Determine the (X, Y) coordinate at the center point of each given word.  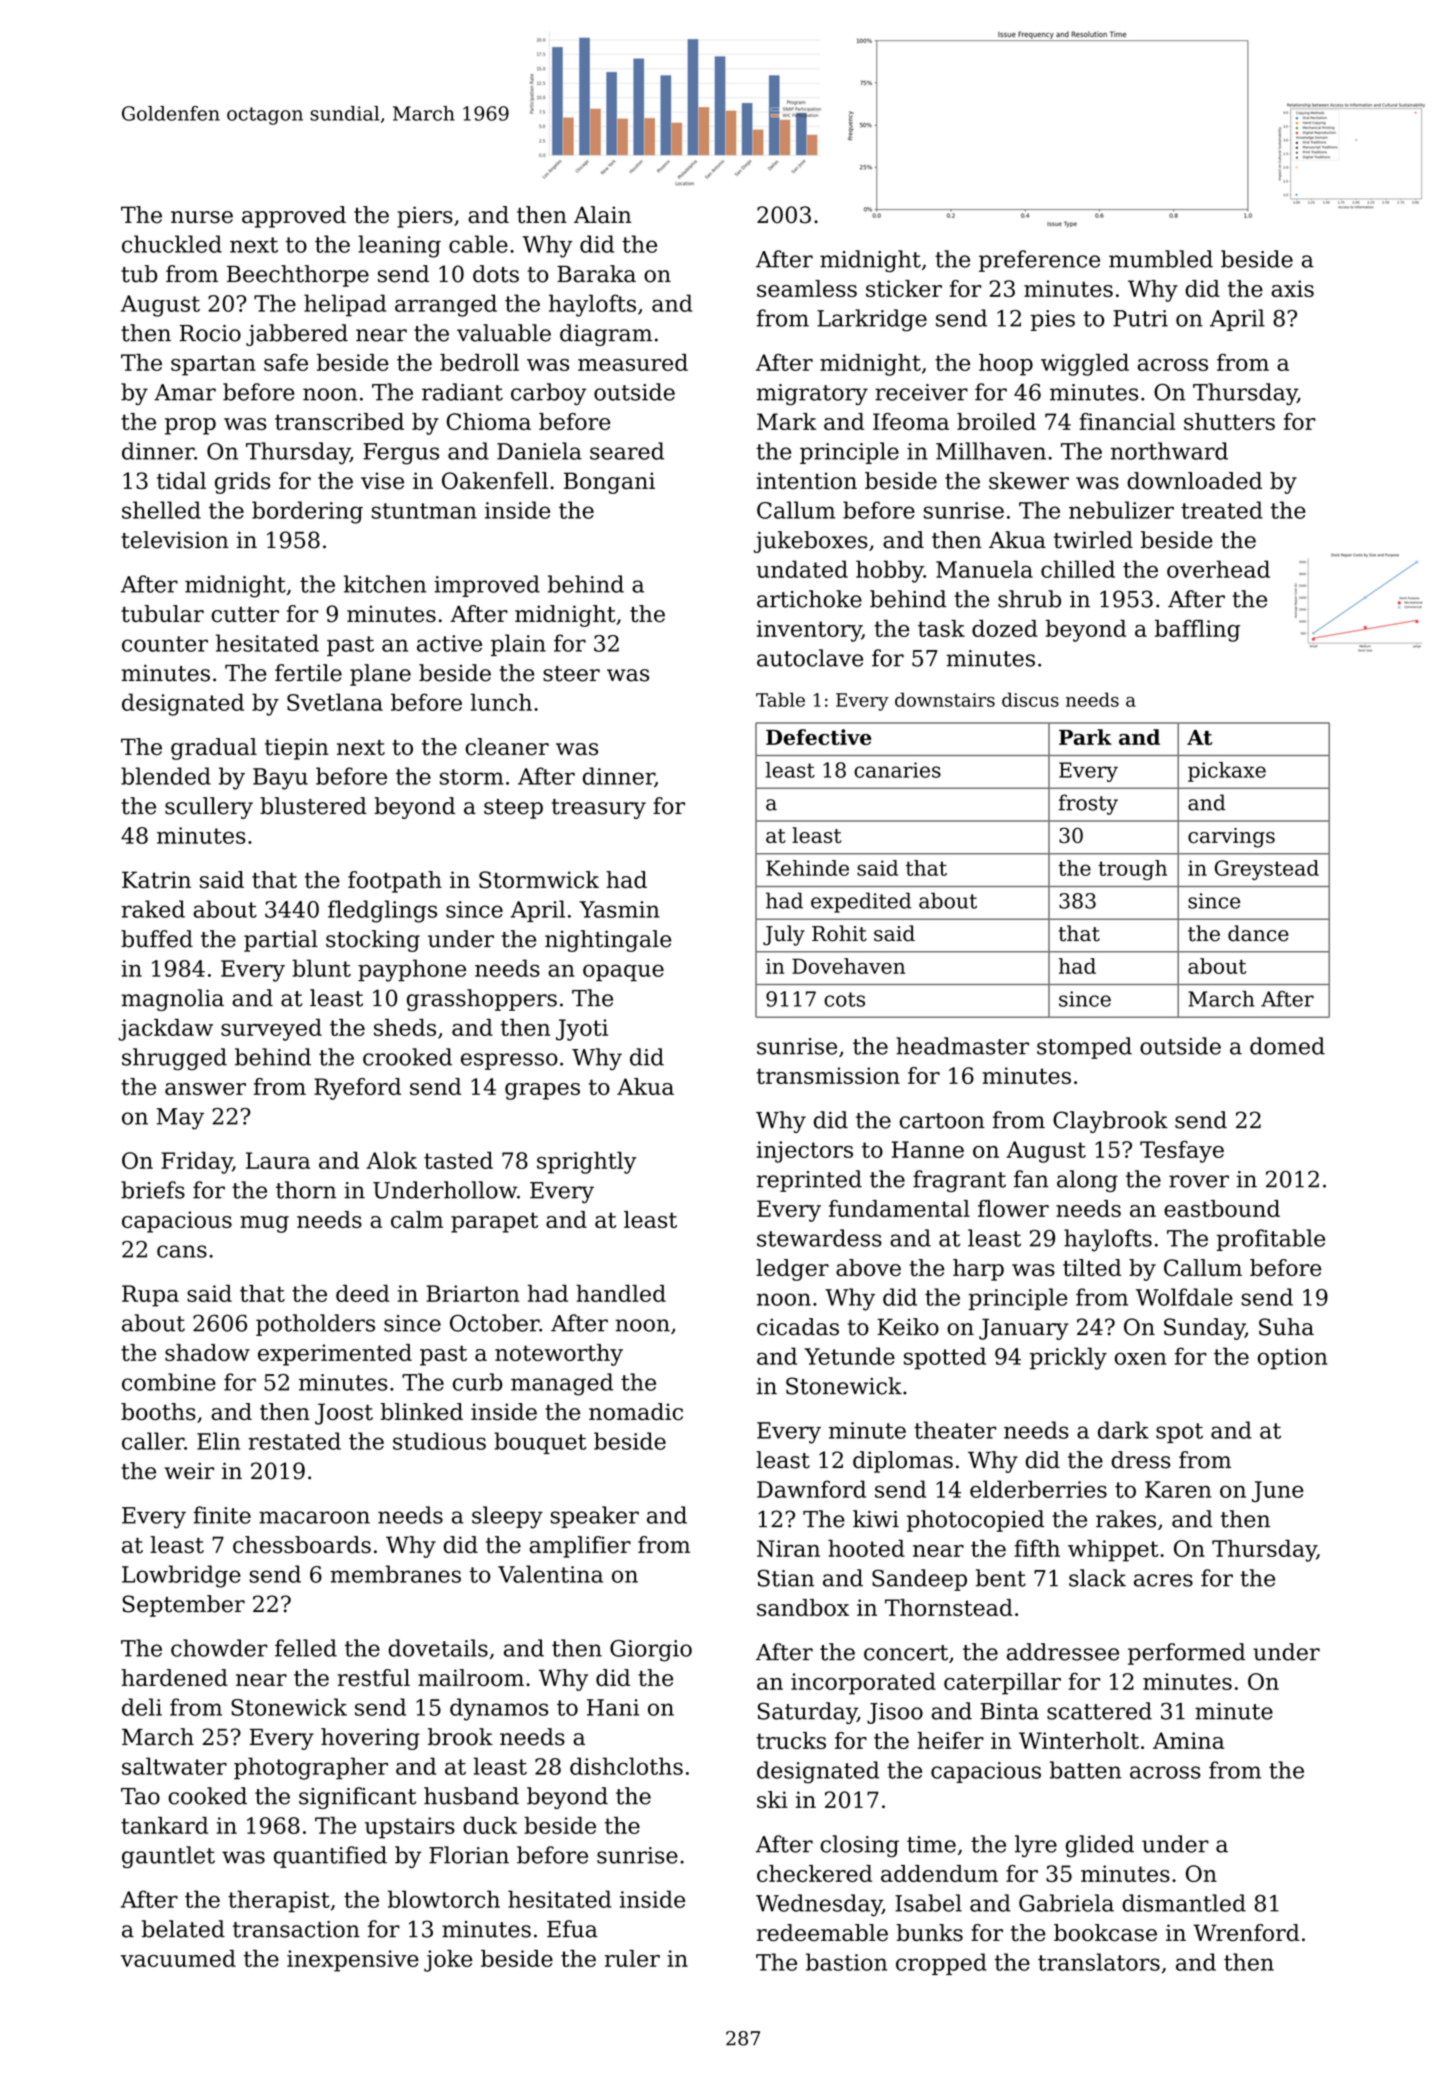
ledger (792, 1270)
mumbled (1161, 259)
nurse (202, 217)
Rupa (150, 1296)
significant (357, 1798)
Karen (1178, 1489)
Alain (602, 215)
